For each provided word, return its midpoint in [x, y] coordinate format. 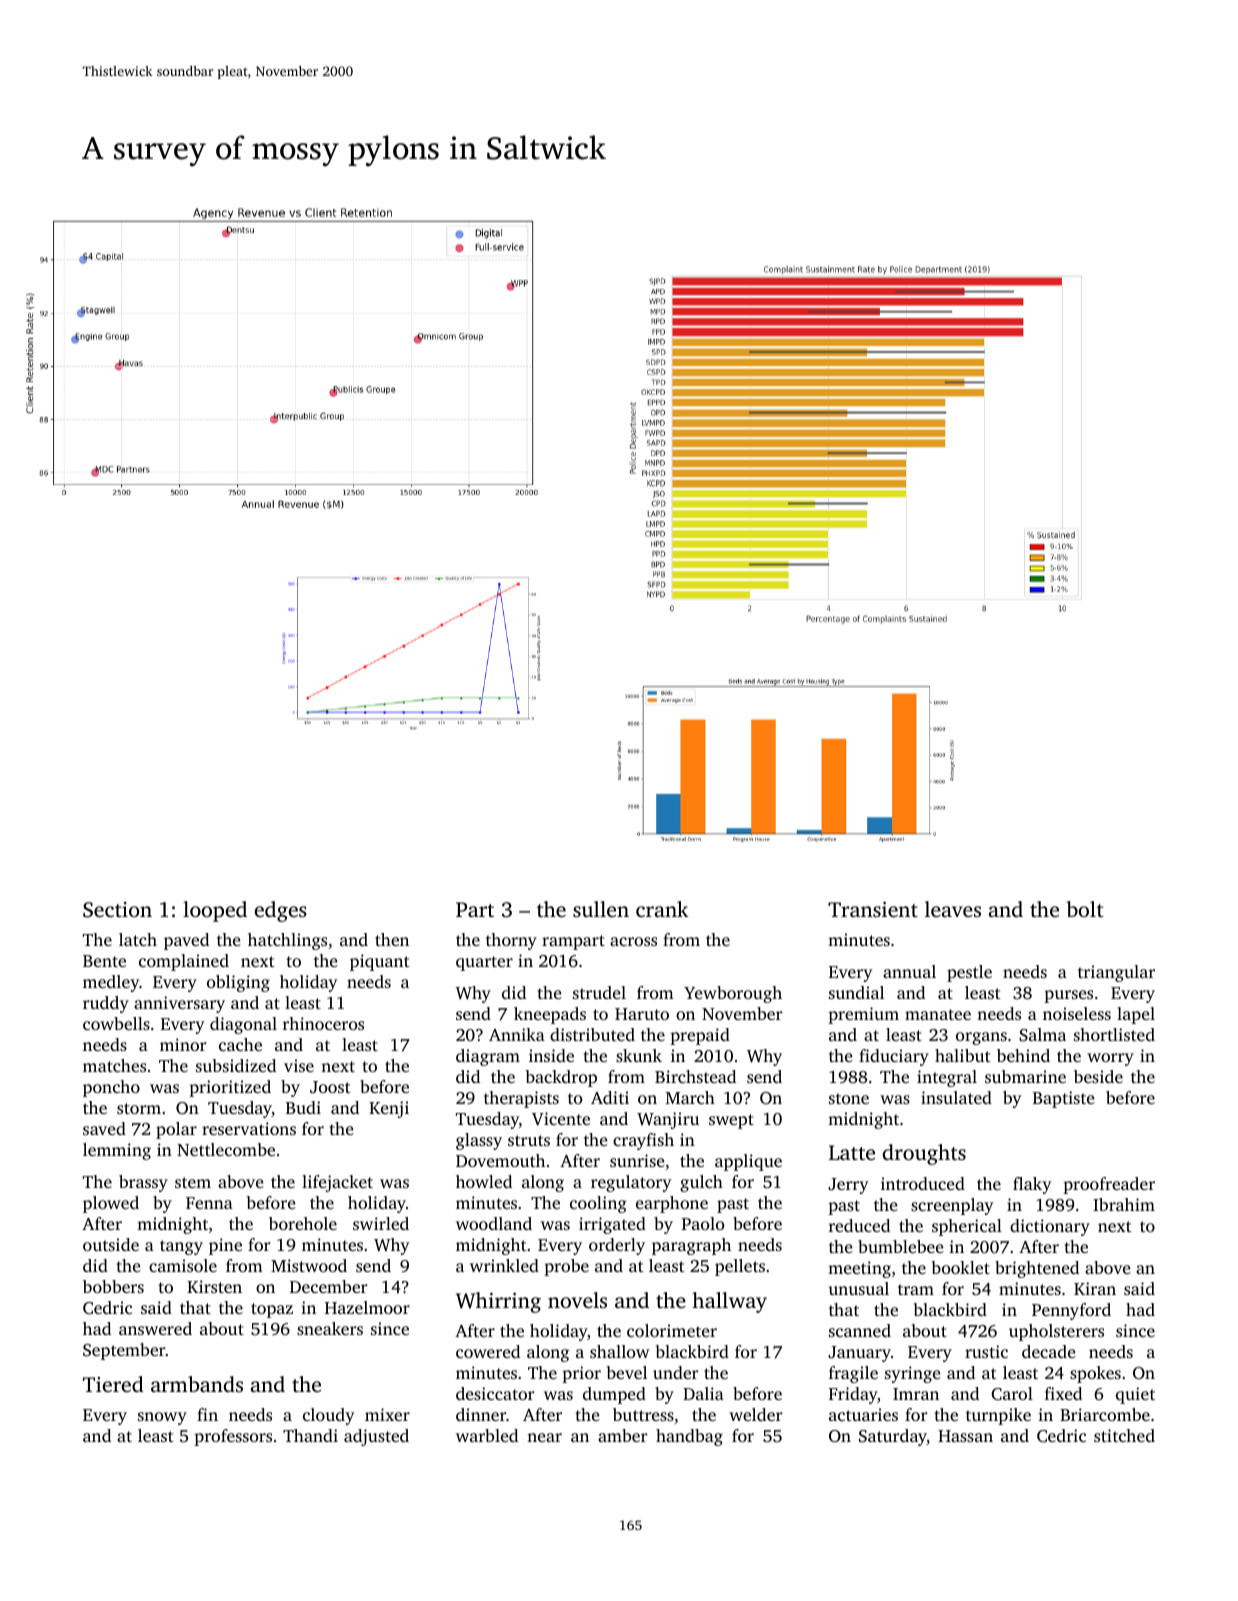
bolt [1085, 909]
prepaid [700, 1036]
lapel [1136, 1015]
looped [215, 911]
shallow [619, 1351]
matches [114, 1065]
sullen [601, 909]
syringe [913, 1374]
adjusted [376, 1437]
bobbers [113, 1286]
